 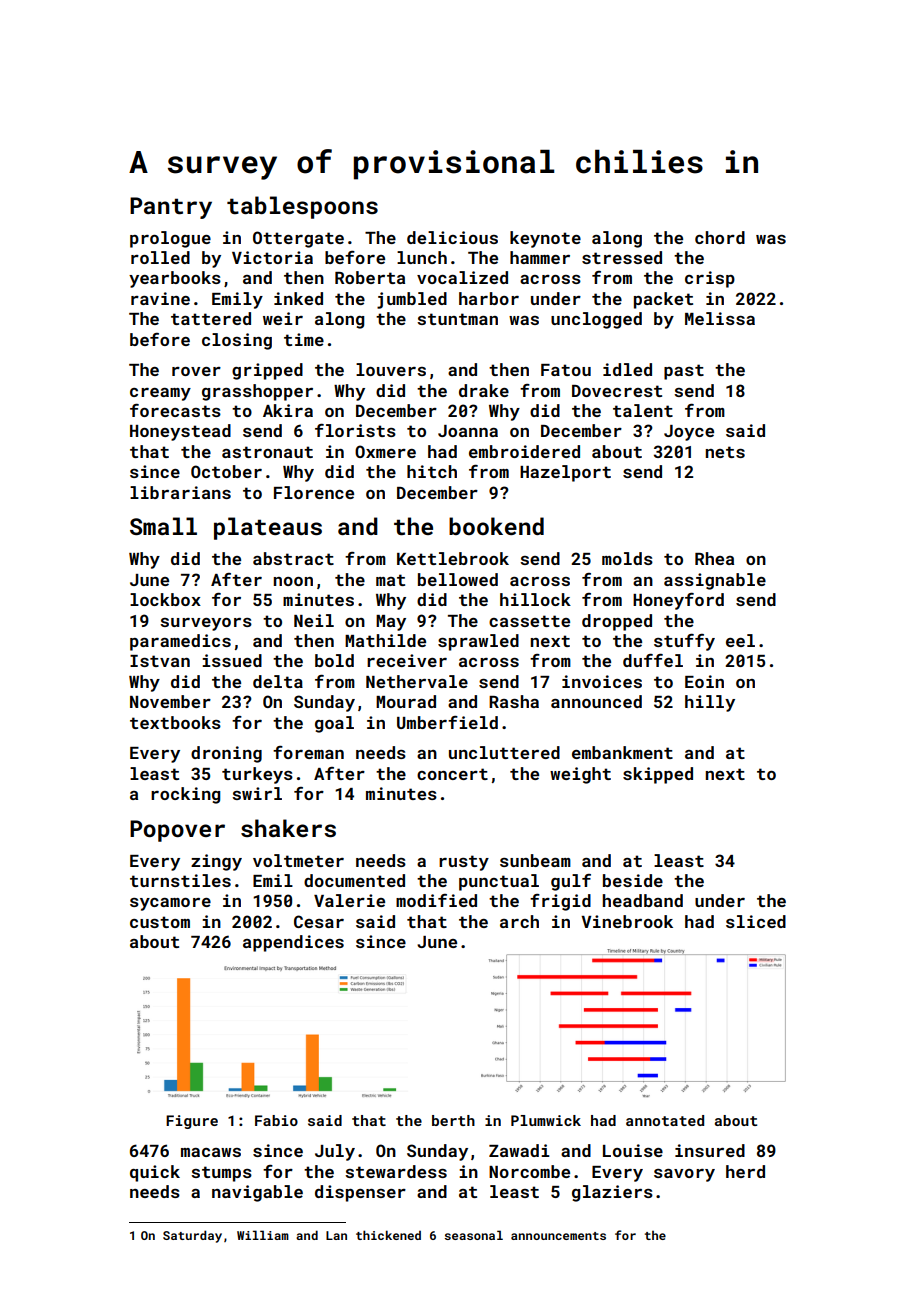 What do you see at coordinates (627, 921) in the image?
I see `Vinebrook` at bounding box center [627, 921].
